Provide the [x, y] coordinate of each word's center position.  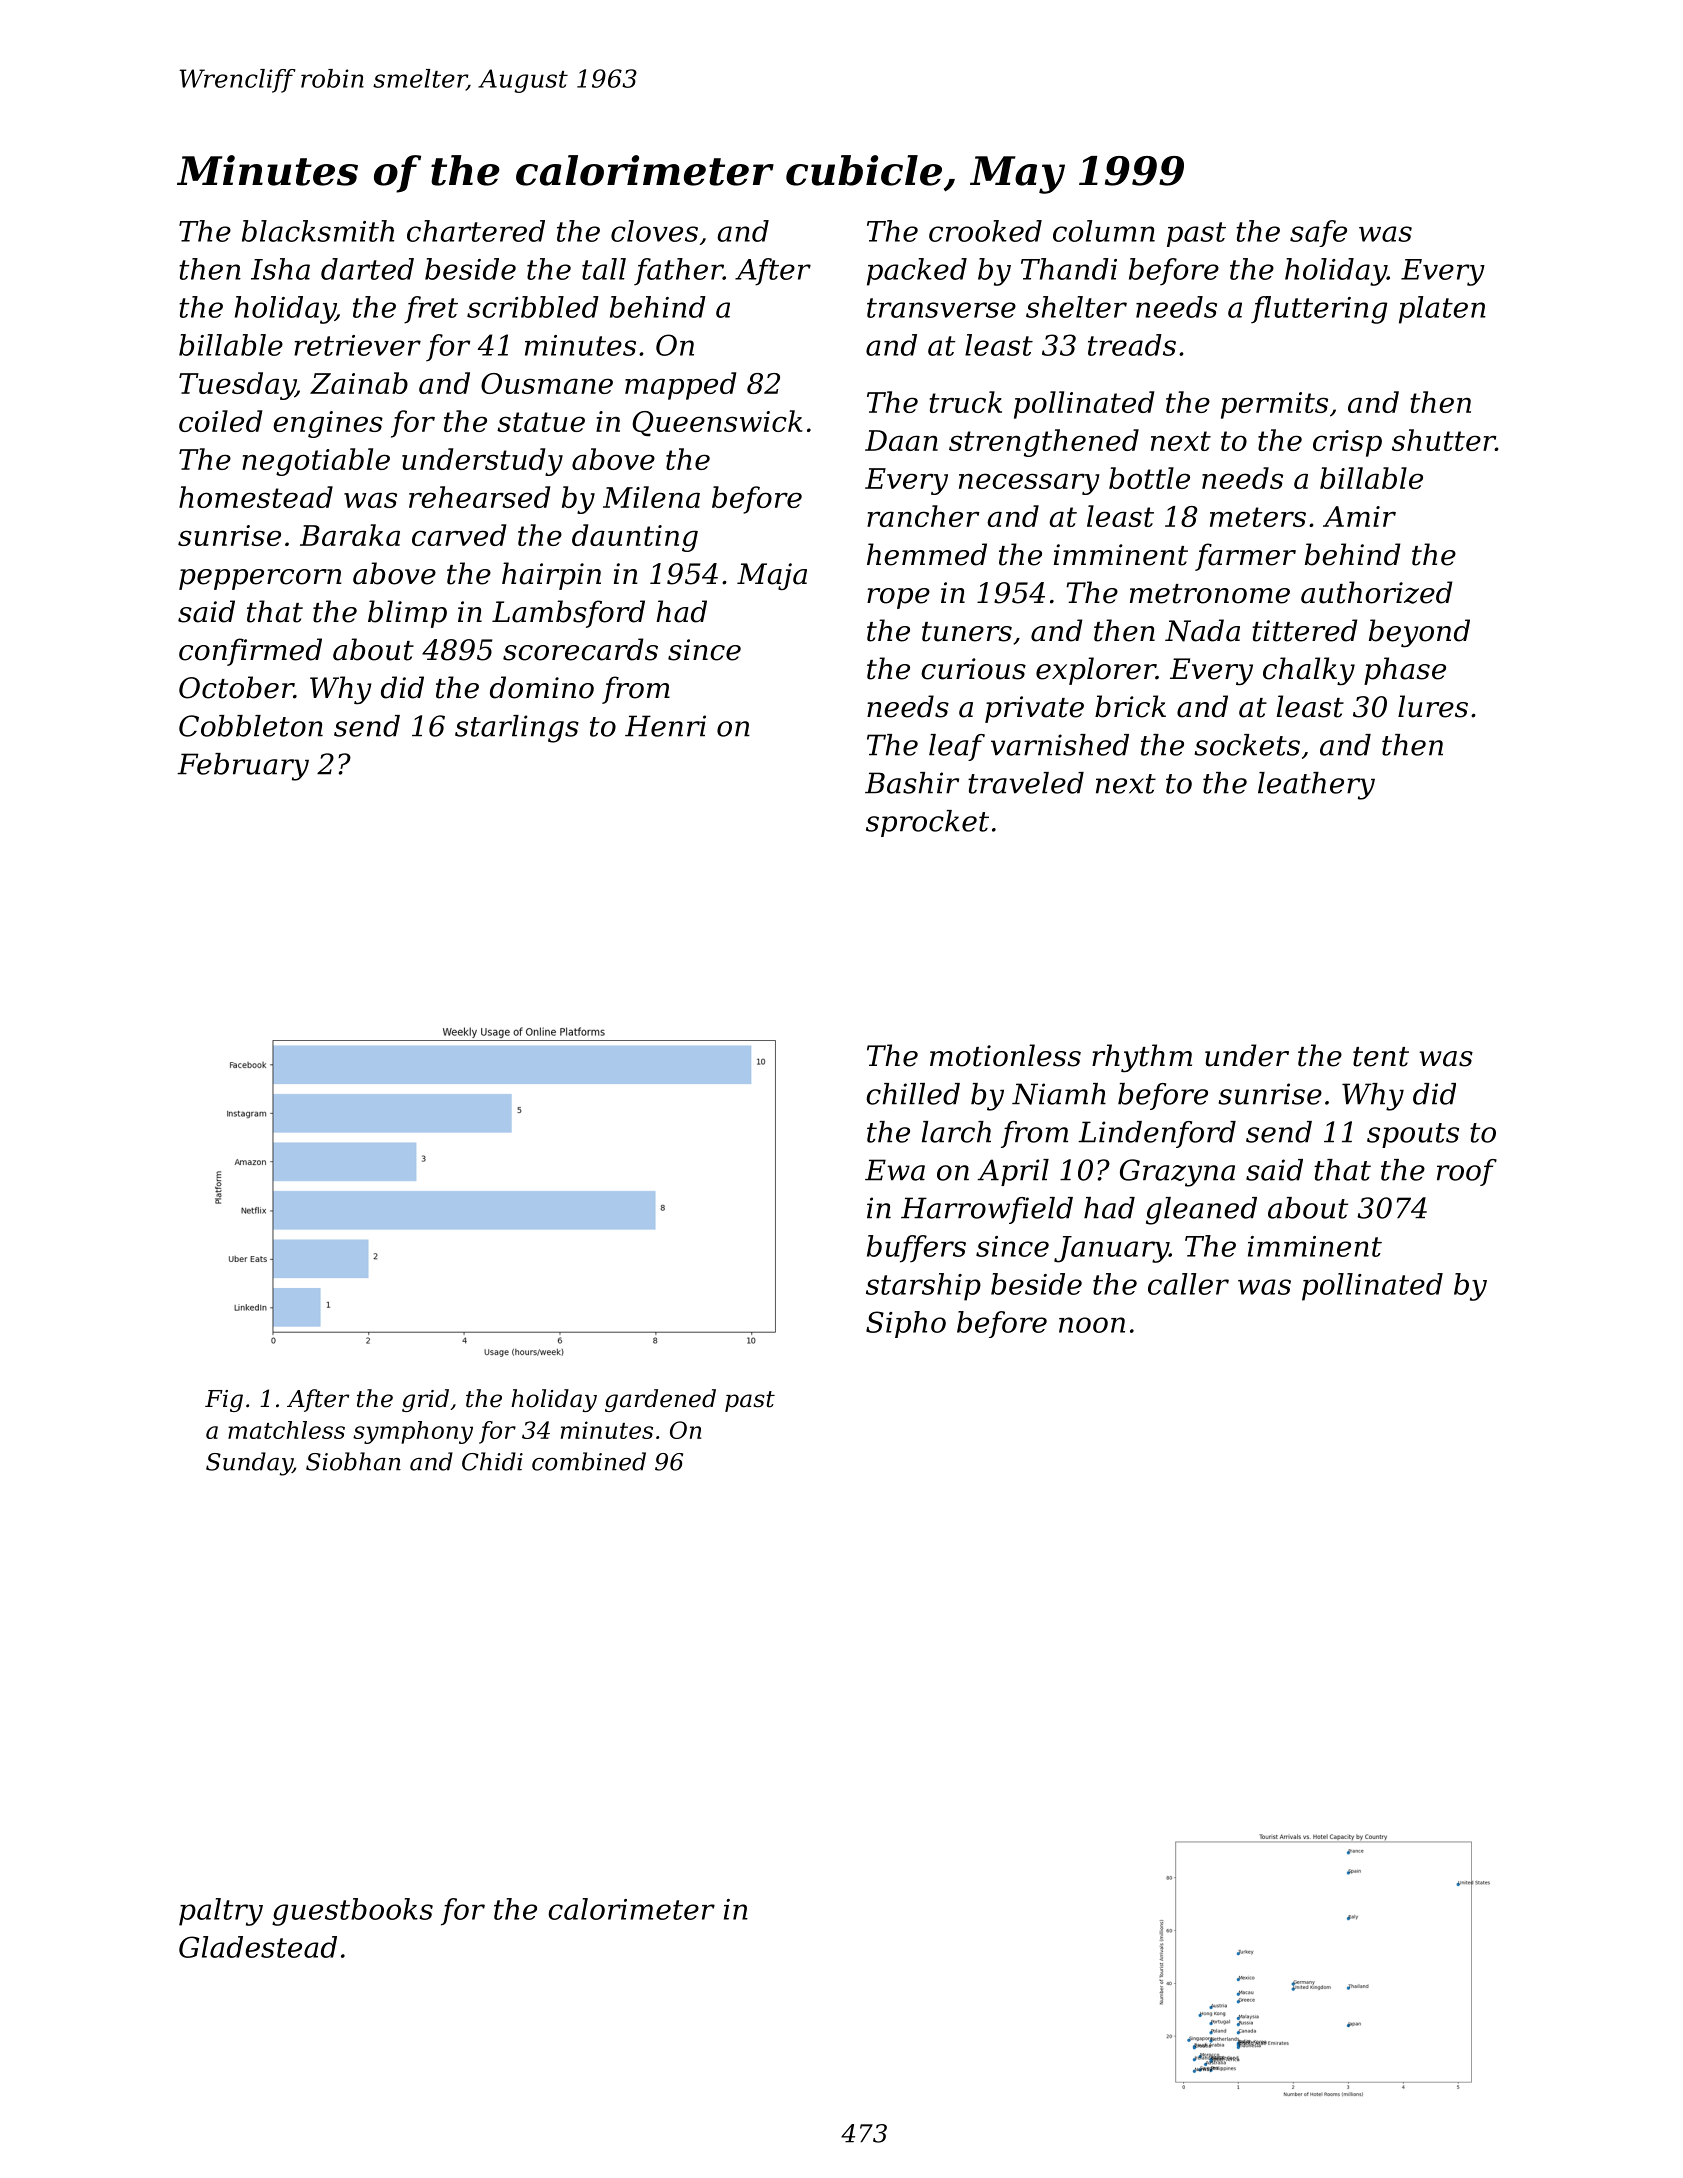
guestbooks [352, 1912]
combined [589, 1461]
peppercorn [260, 579]
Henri [665, 726]
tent [1381, 1057]
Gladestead [258, 1947]
